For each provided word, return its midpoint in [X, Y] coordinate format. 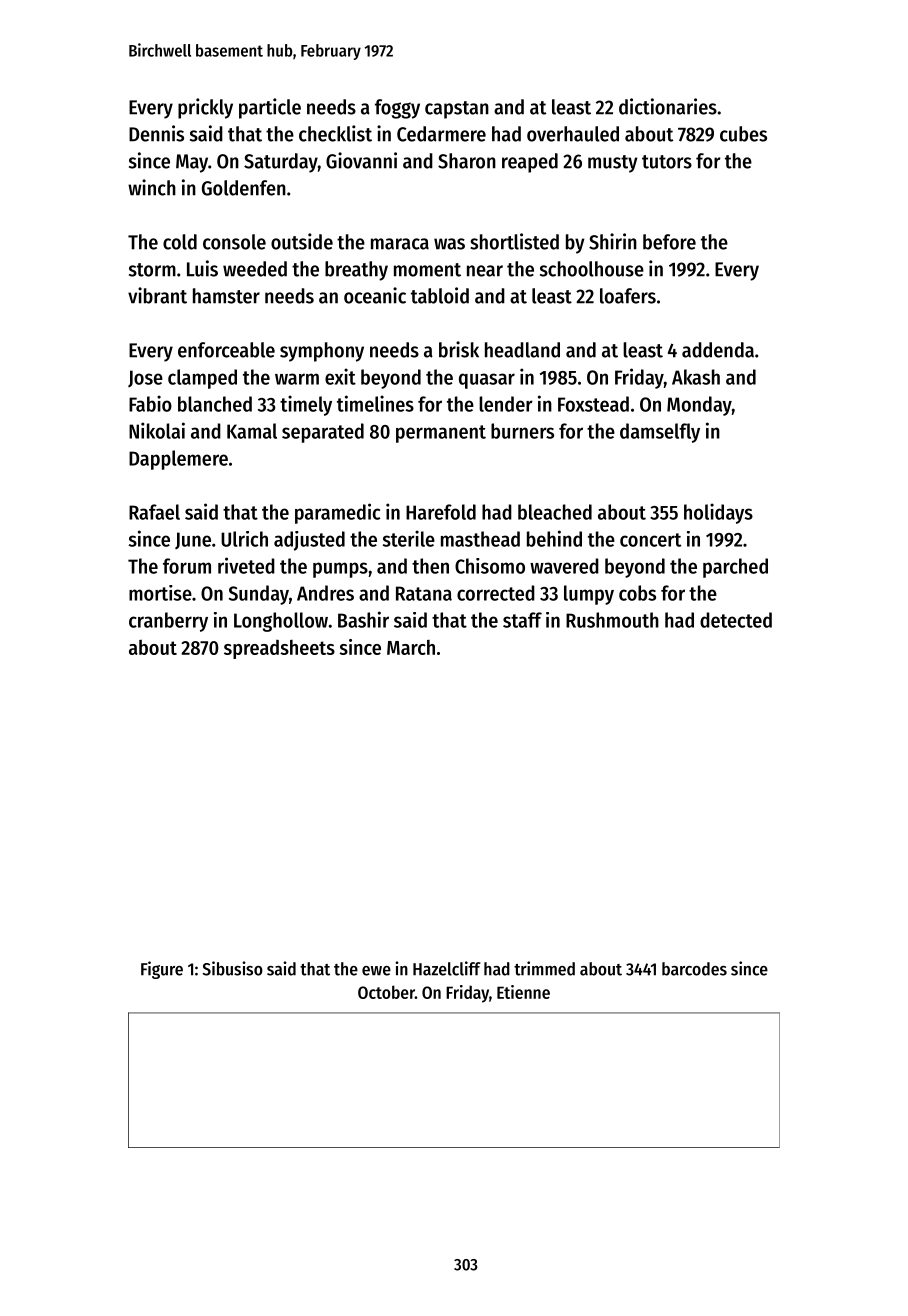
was [449, 244]
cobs [637, 593]
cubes [743, 134]
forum [187, 566]
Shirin [613, 241]
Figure [162, 970]
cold [180, 242]
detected [736, 620]
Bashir [363, 619]
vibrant [157, 295]
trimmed [544, 968]
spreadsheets [279, 649]
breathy [356, 271]
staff [522, 620]
